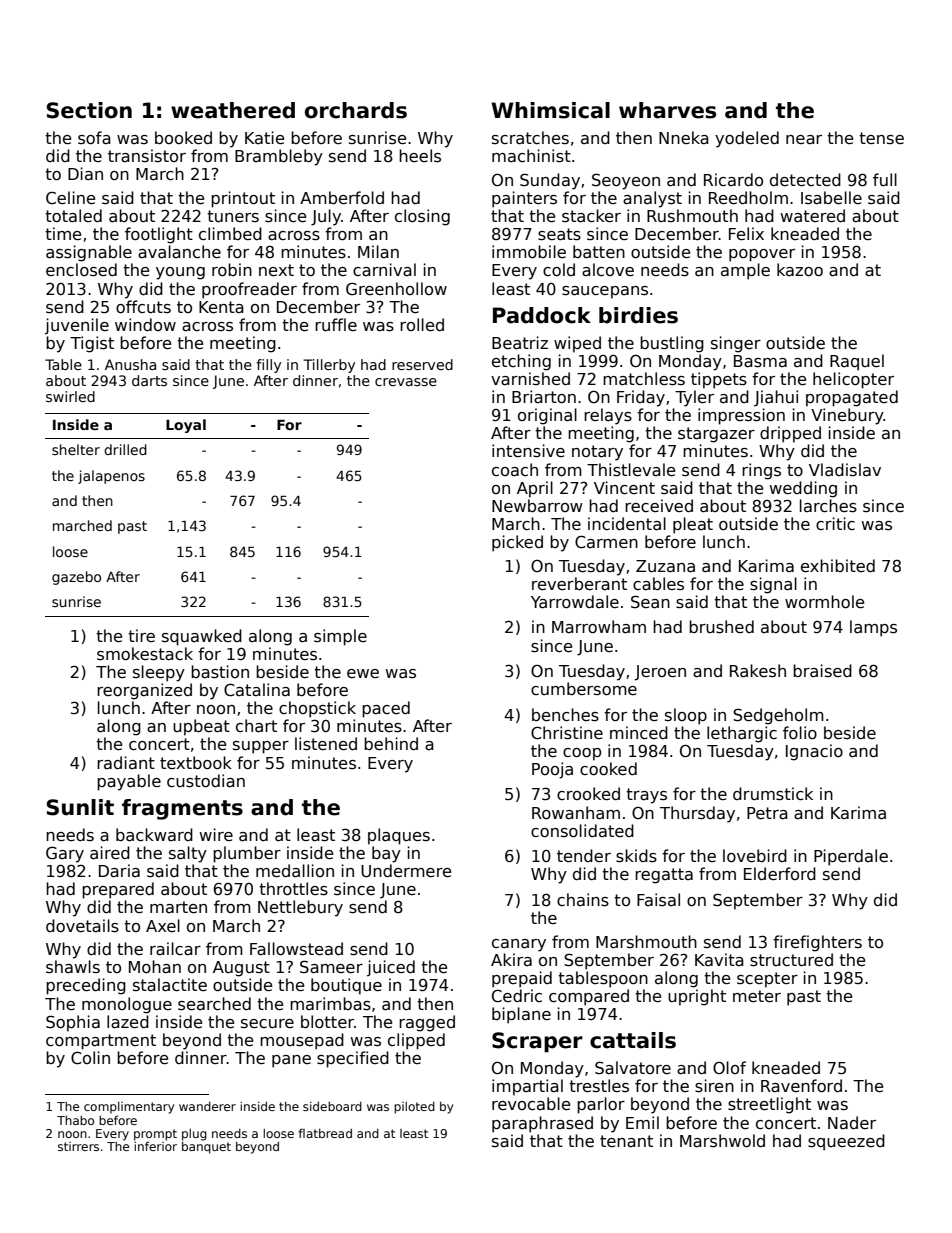 The image size is (952, 1233). Describe the element at coordinates (340, 637) in the page. I see `simple` at that location.
